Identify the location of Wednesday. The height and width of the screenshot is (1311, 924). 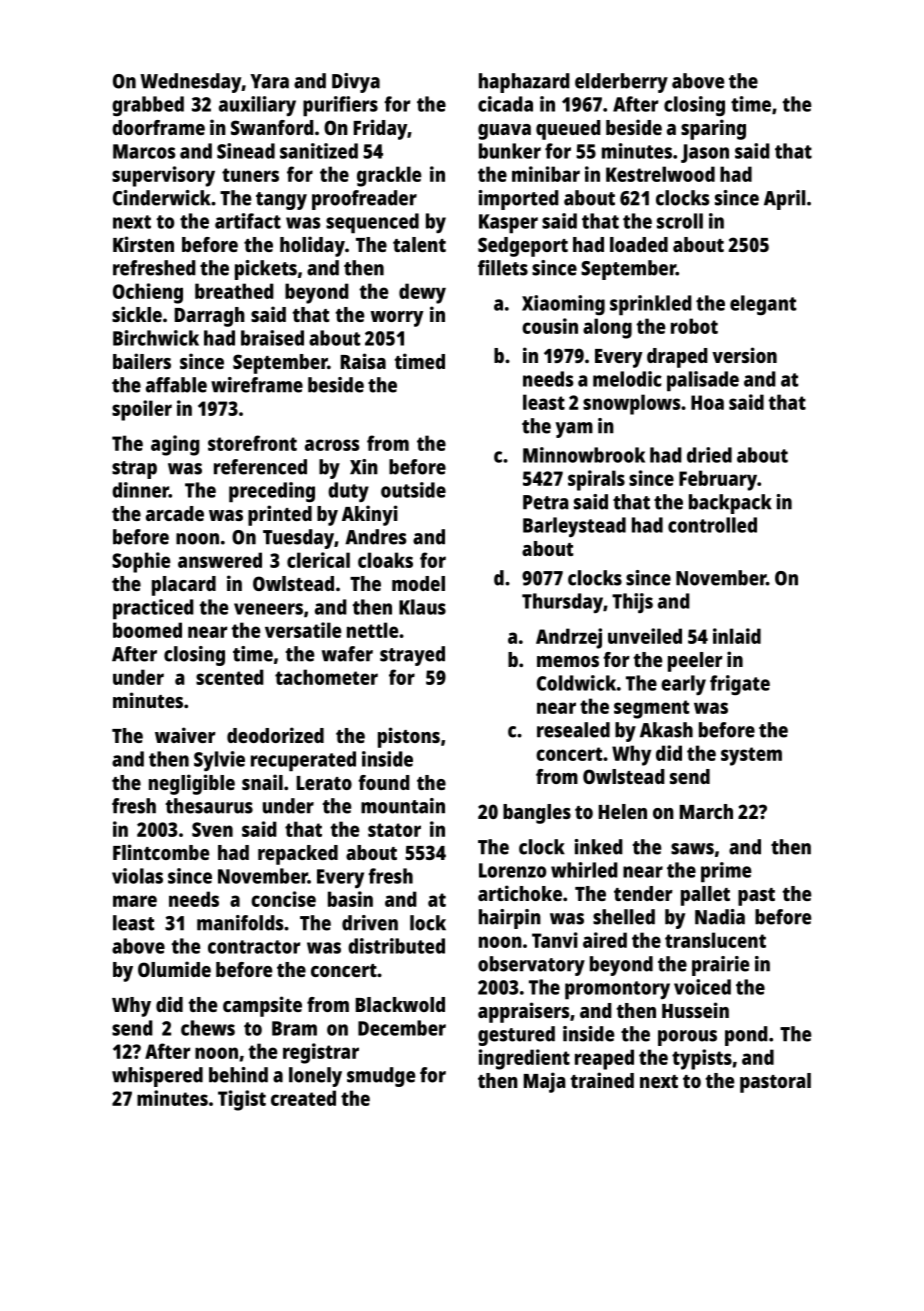
(191, 83).
